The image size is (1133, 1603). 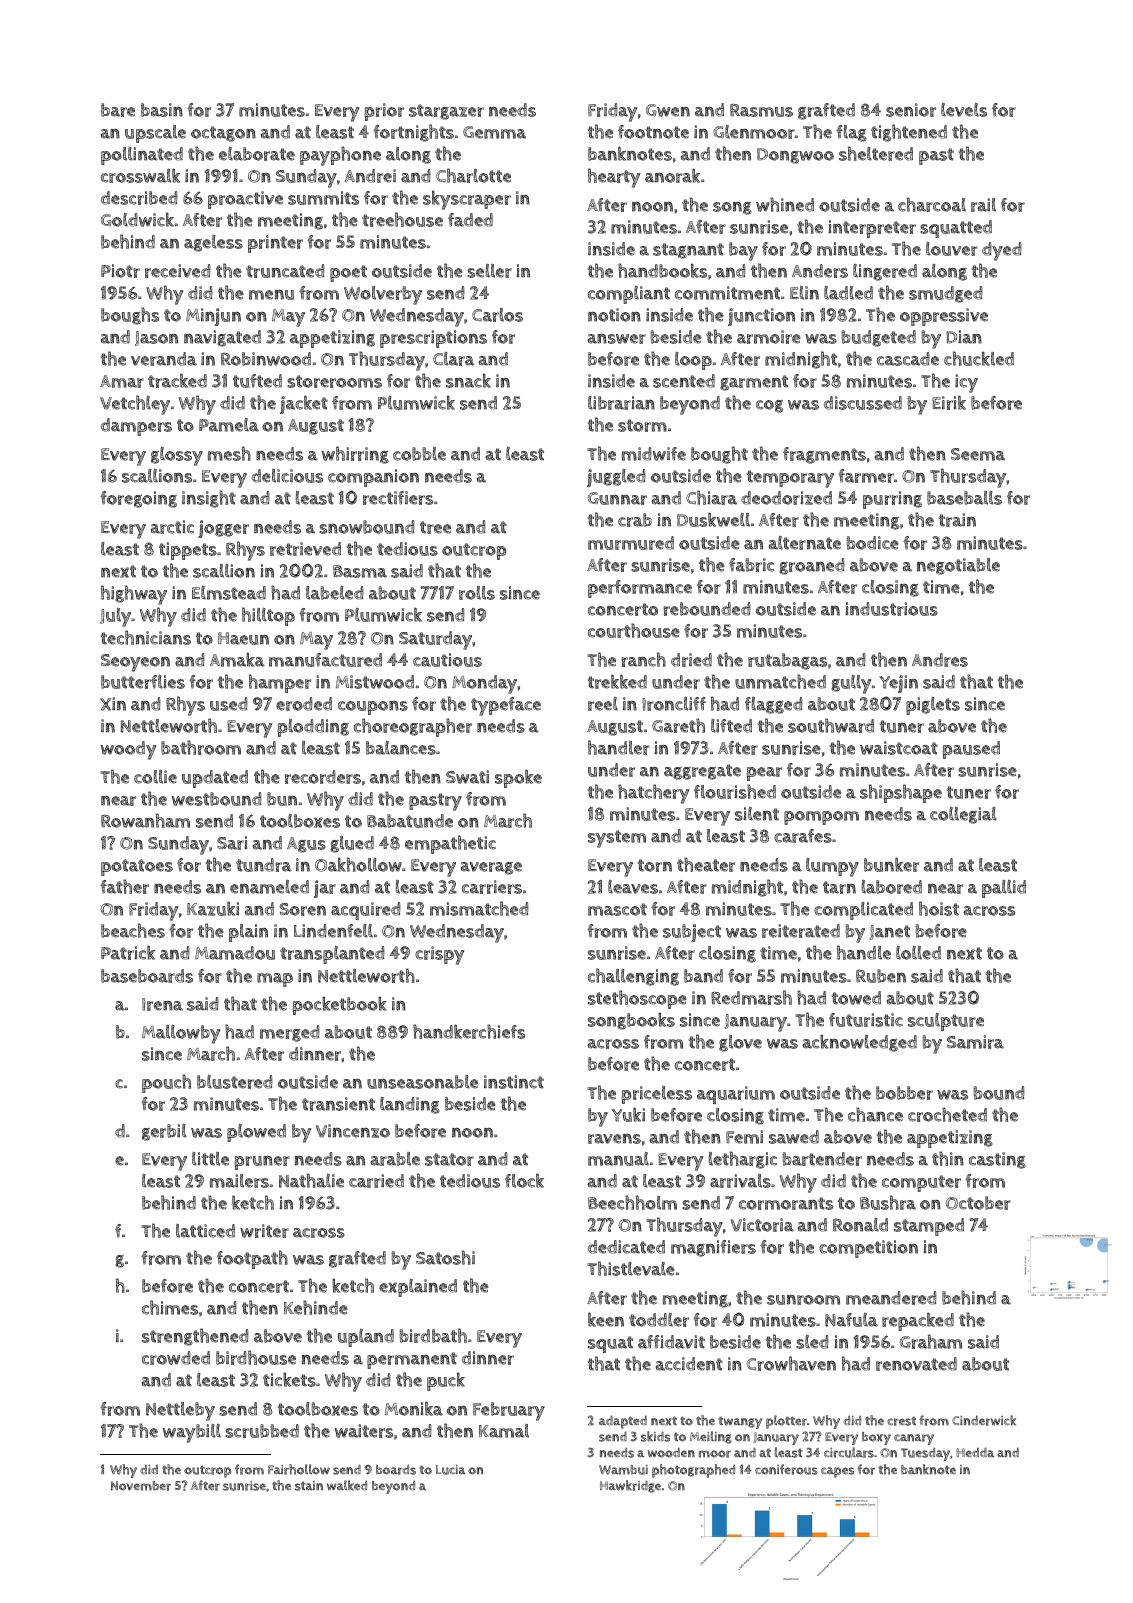 What do you see at coordinates (794, 1137) in the screenshot?
I see `sawed` at bounding box center [794, 1137].
